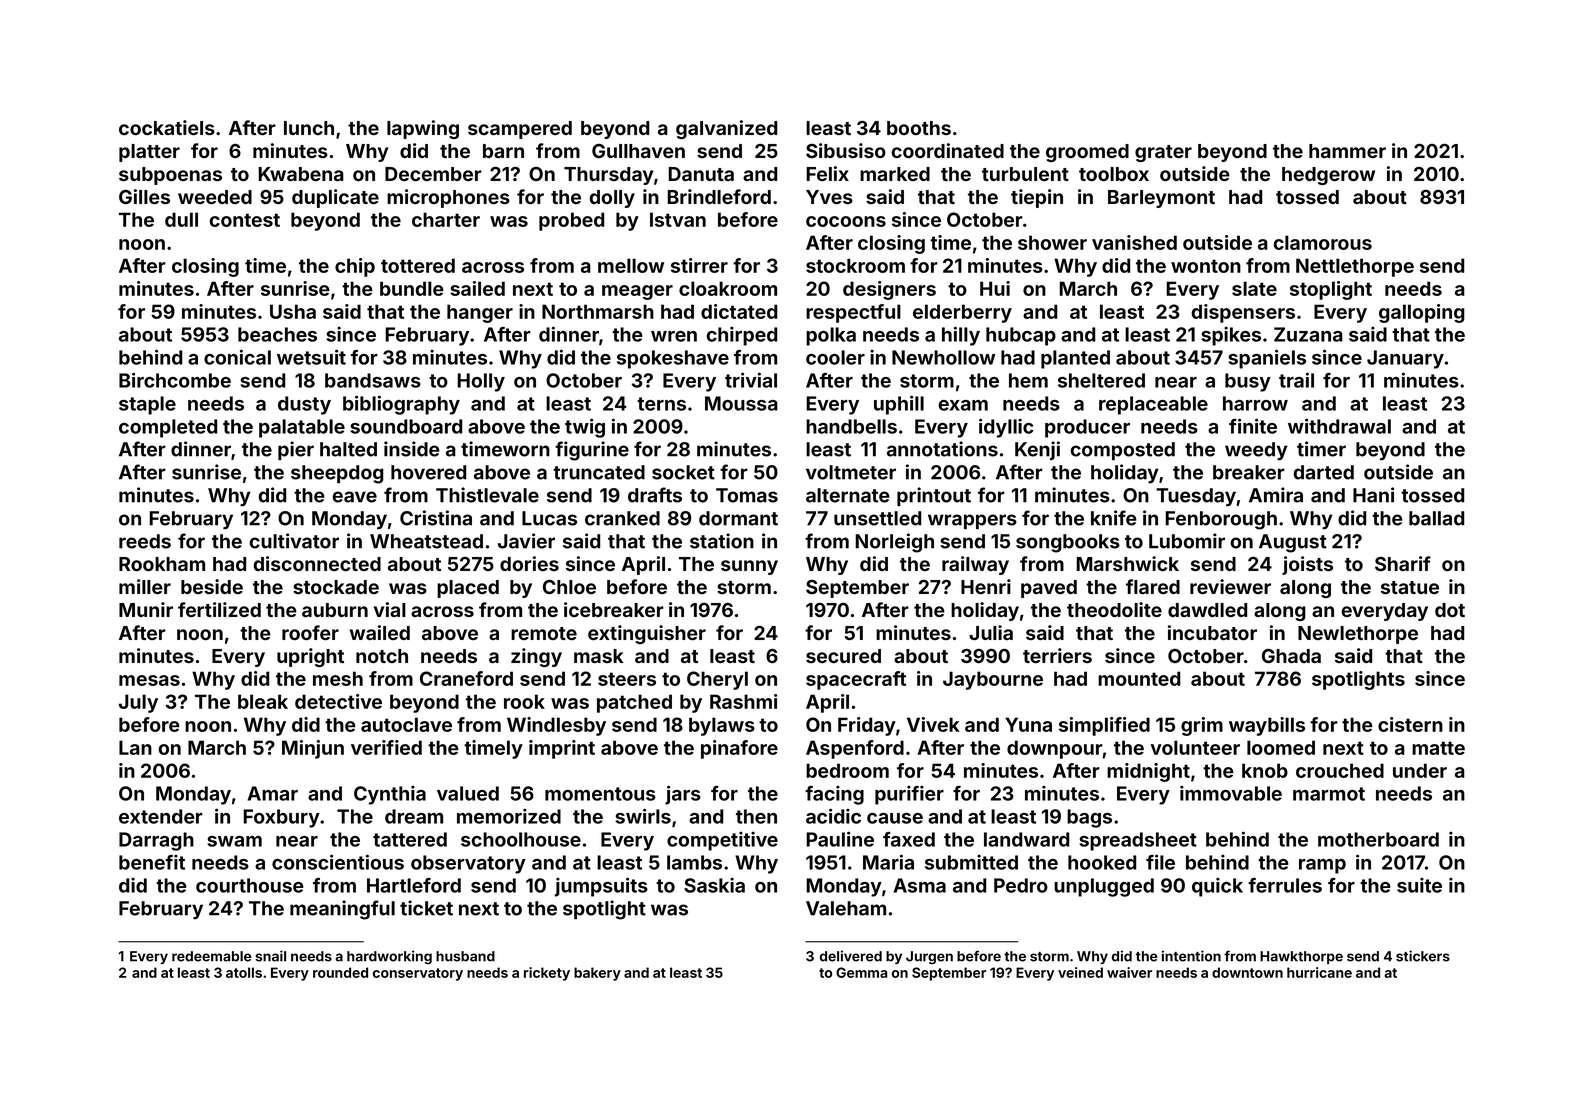 This screenshot has width=1584, height=1120. Describe the element at coordinates (373, 380) in the screenshot. I see `bandsaws` at that location.
